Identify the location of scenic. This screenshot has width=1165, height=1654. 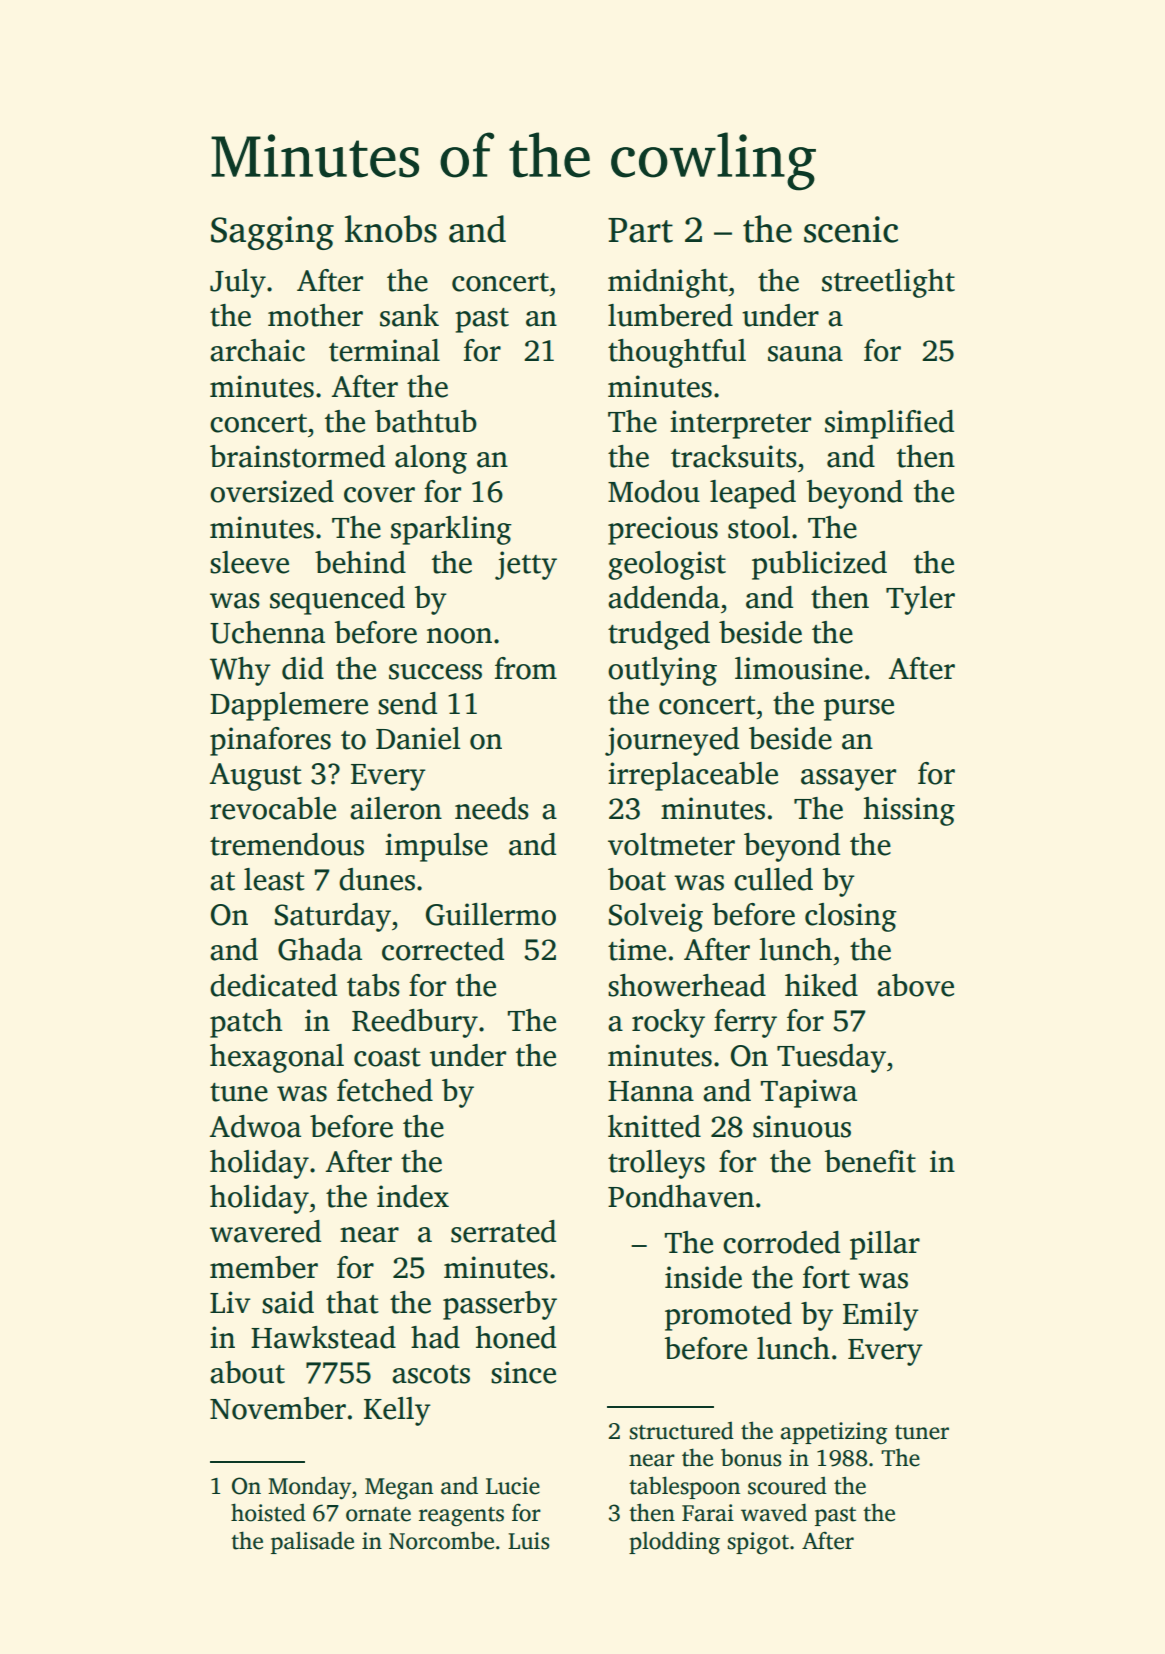
(851, 229).
